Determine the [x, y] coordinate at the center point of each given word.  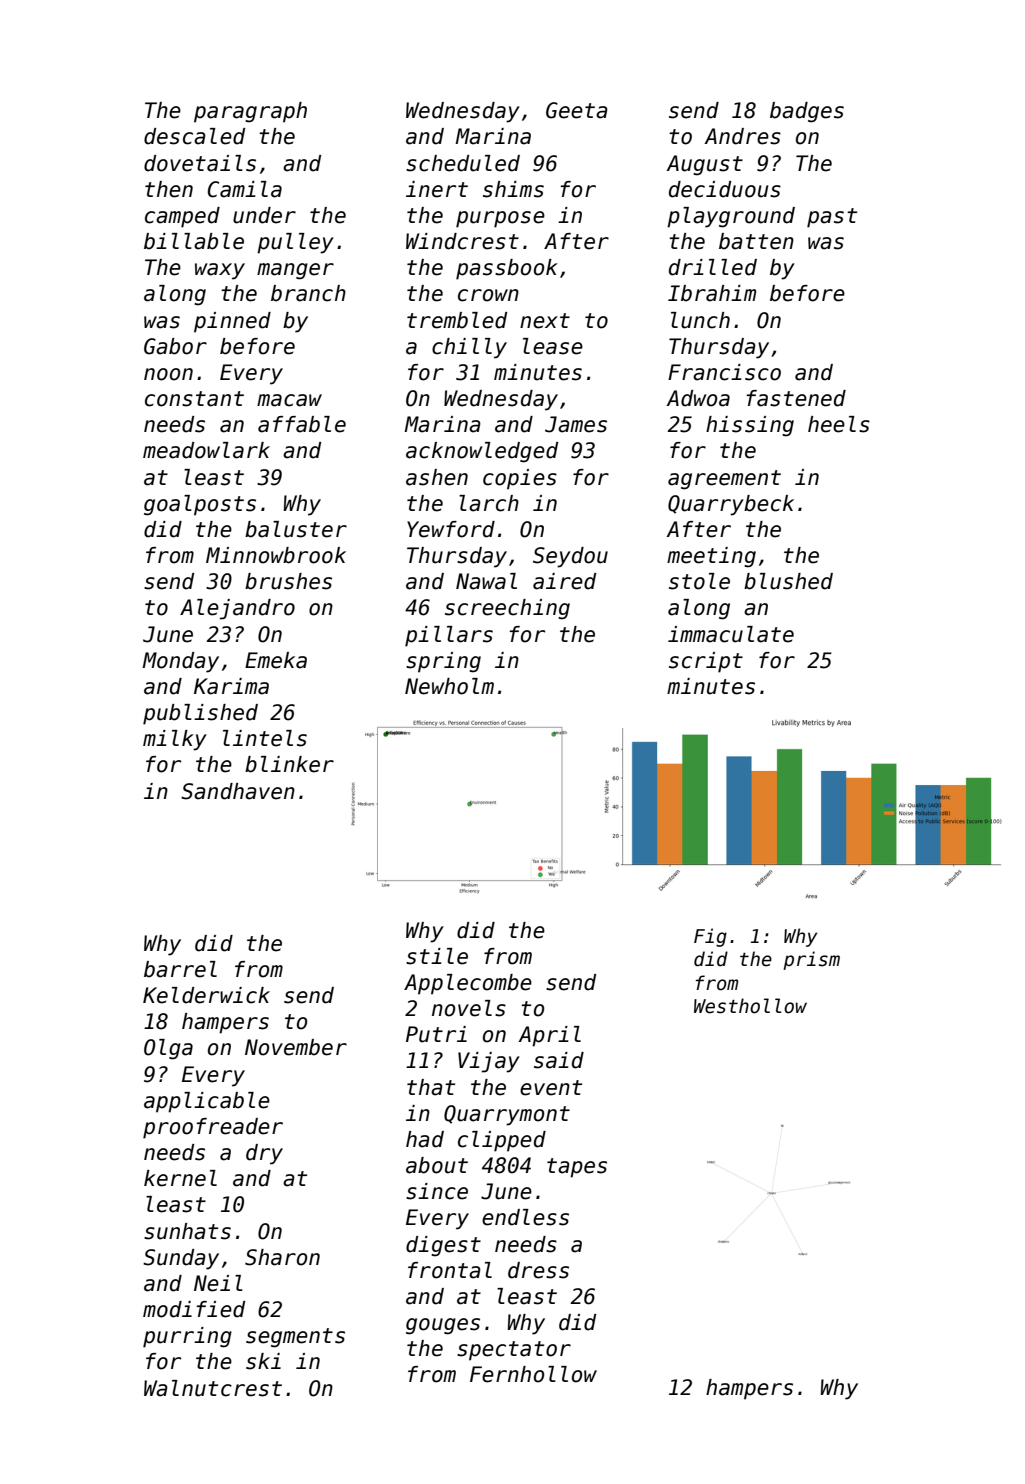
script [706, 662]
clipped [502, 1141]
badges [807, 112]
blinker [289, 764]
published [200, 714]
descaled [194, 136]
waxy [220, 271]
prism [811, 960]
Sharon [282, 1257]
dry [264, 1154]
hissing [750, 426]
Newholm [449, 686]
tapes [577, 1168]
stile [437, 956]
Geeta [577, 110]
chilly [469, 348]
